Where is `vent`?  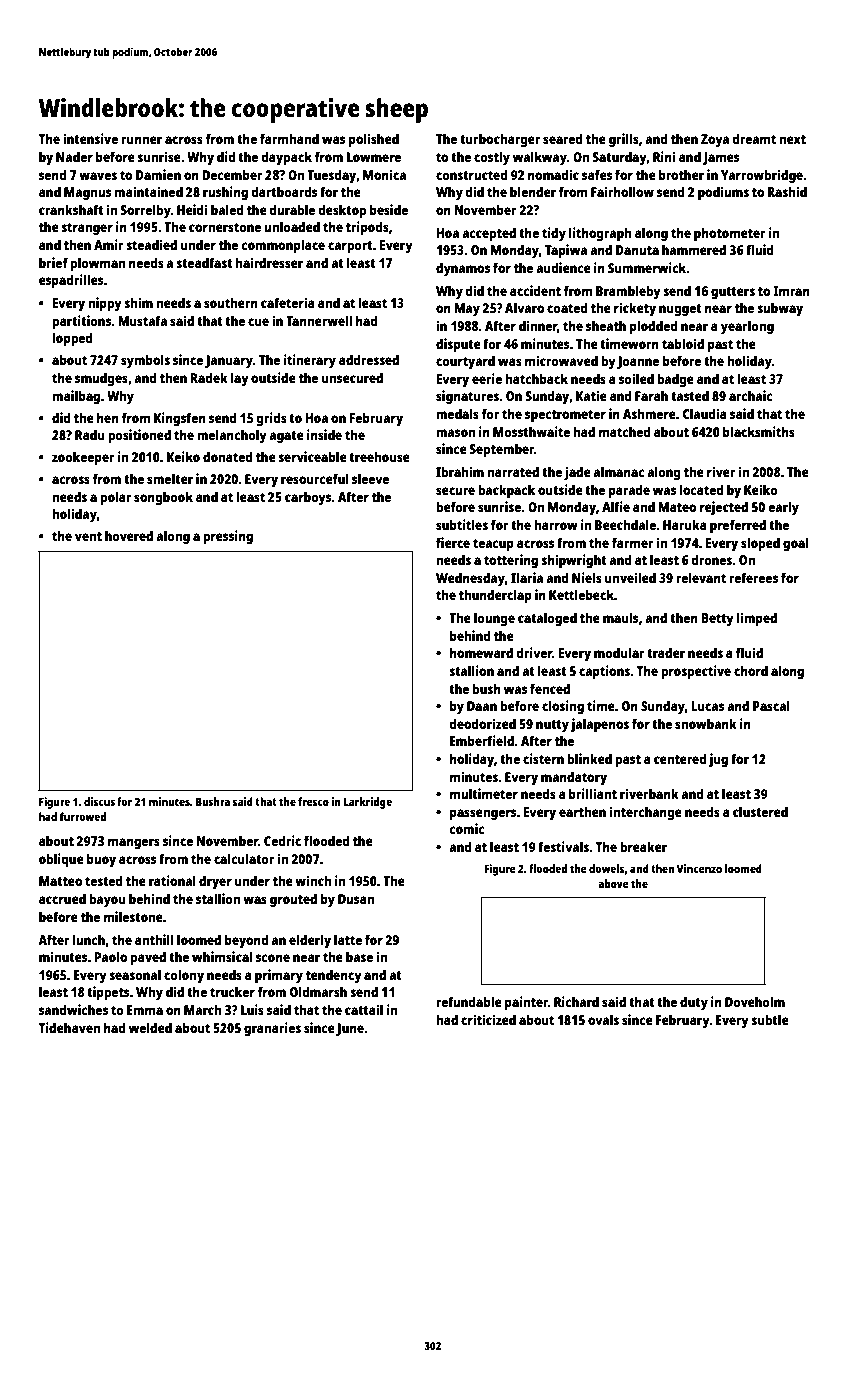 vent is located at coordinates (88, 536).
